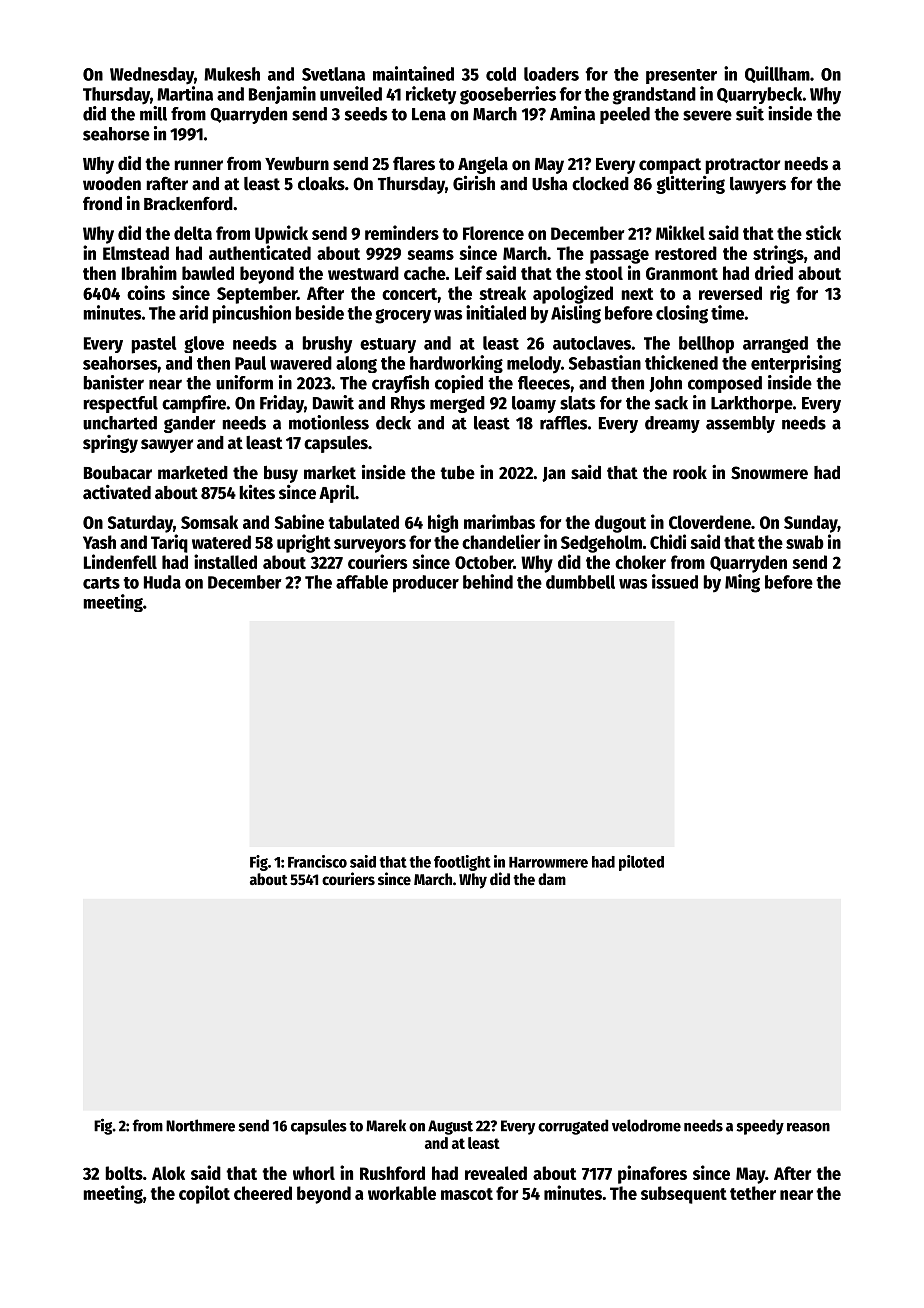 The height and width of the page is (1308, 924). I want to click on protractor, so click(742, 166).
